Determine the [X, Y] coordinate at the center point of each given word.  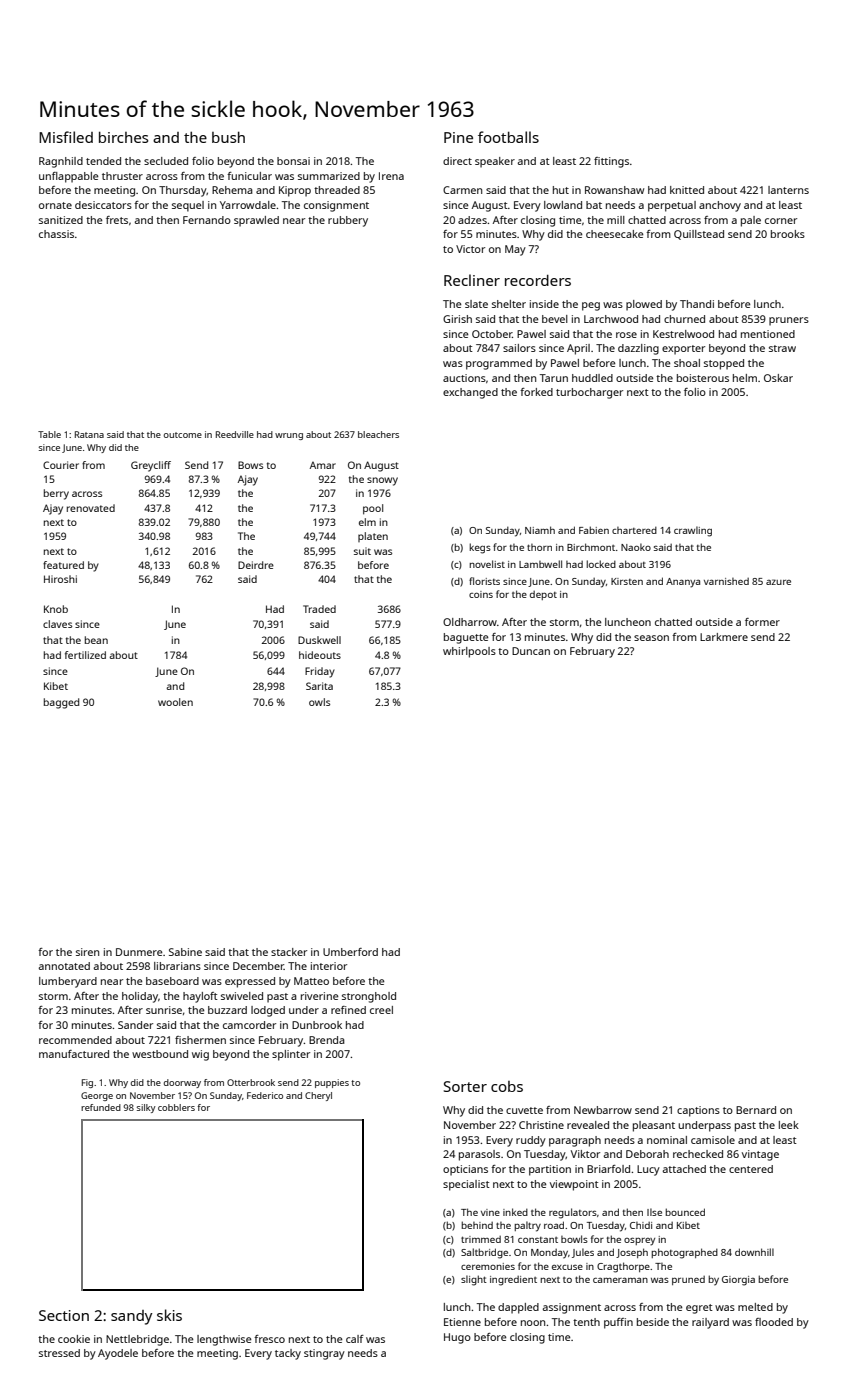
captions [698, 1111]
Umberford [350, 952]
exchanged [470, 393]
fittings [611, 162]
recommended [75, 1040]
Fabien [594, 530]
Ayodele [118, 1354]
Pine [458, 137]
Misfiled [66, 137]
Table [49, 434]
